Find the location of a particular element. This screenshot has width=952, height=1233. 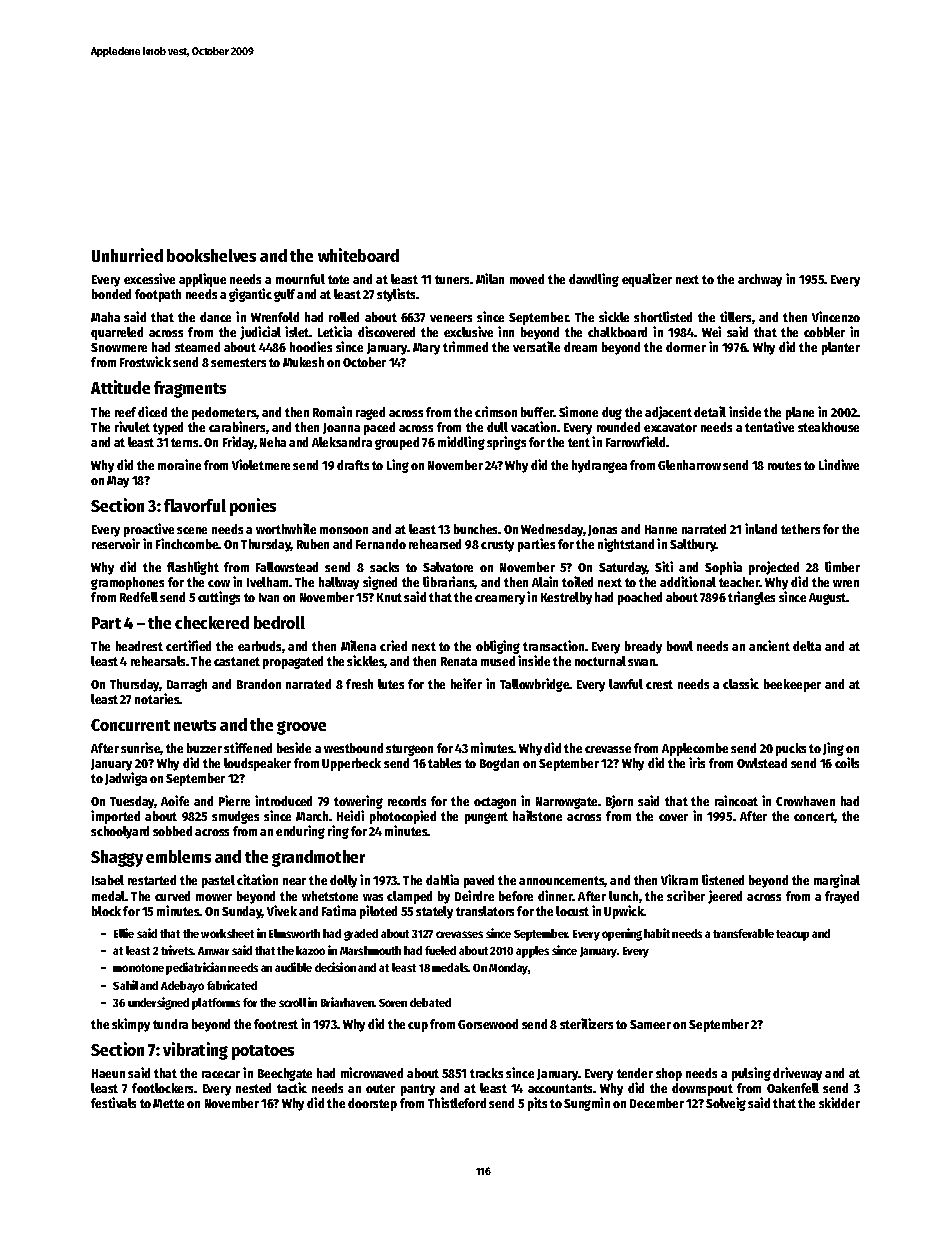

Milena is located at coordinates (358, 645).
